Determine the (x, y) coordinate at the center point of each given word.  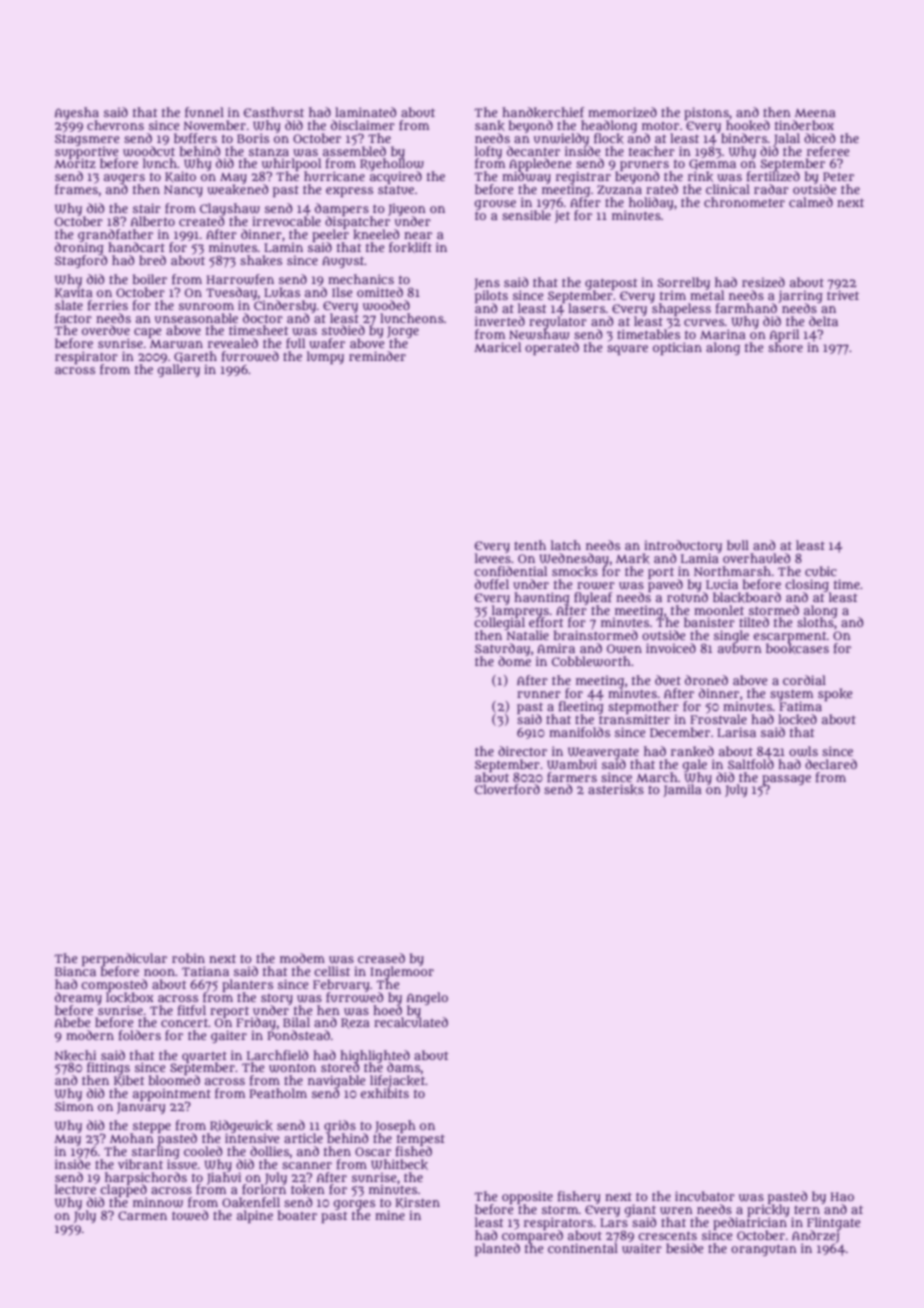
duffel (492, 584)
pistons (706, 113)
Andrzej (816, 1236)
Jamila (682, 790)
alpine (255, 1216)
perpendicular (124, 959)
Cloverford (507, 789)
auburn (740, 648)
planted (497, 1249)
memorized (622, 112)
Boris (253, 138)
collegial (499, 624)
